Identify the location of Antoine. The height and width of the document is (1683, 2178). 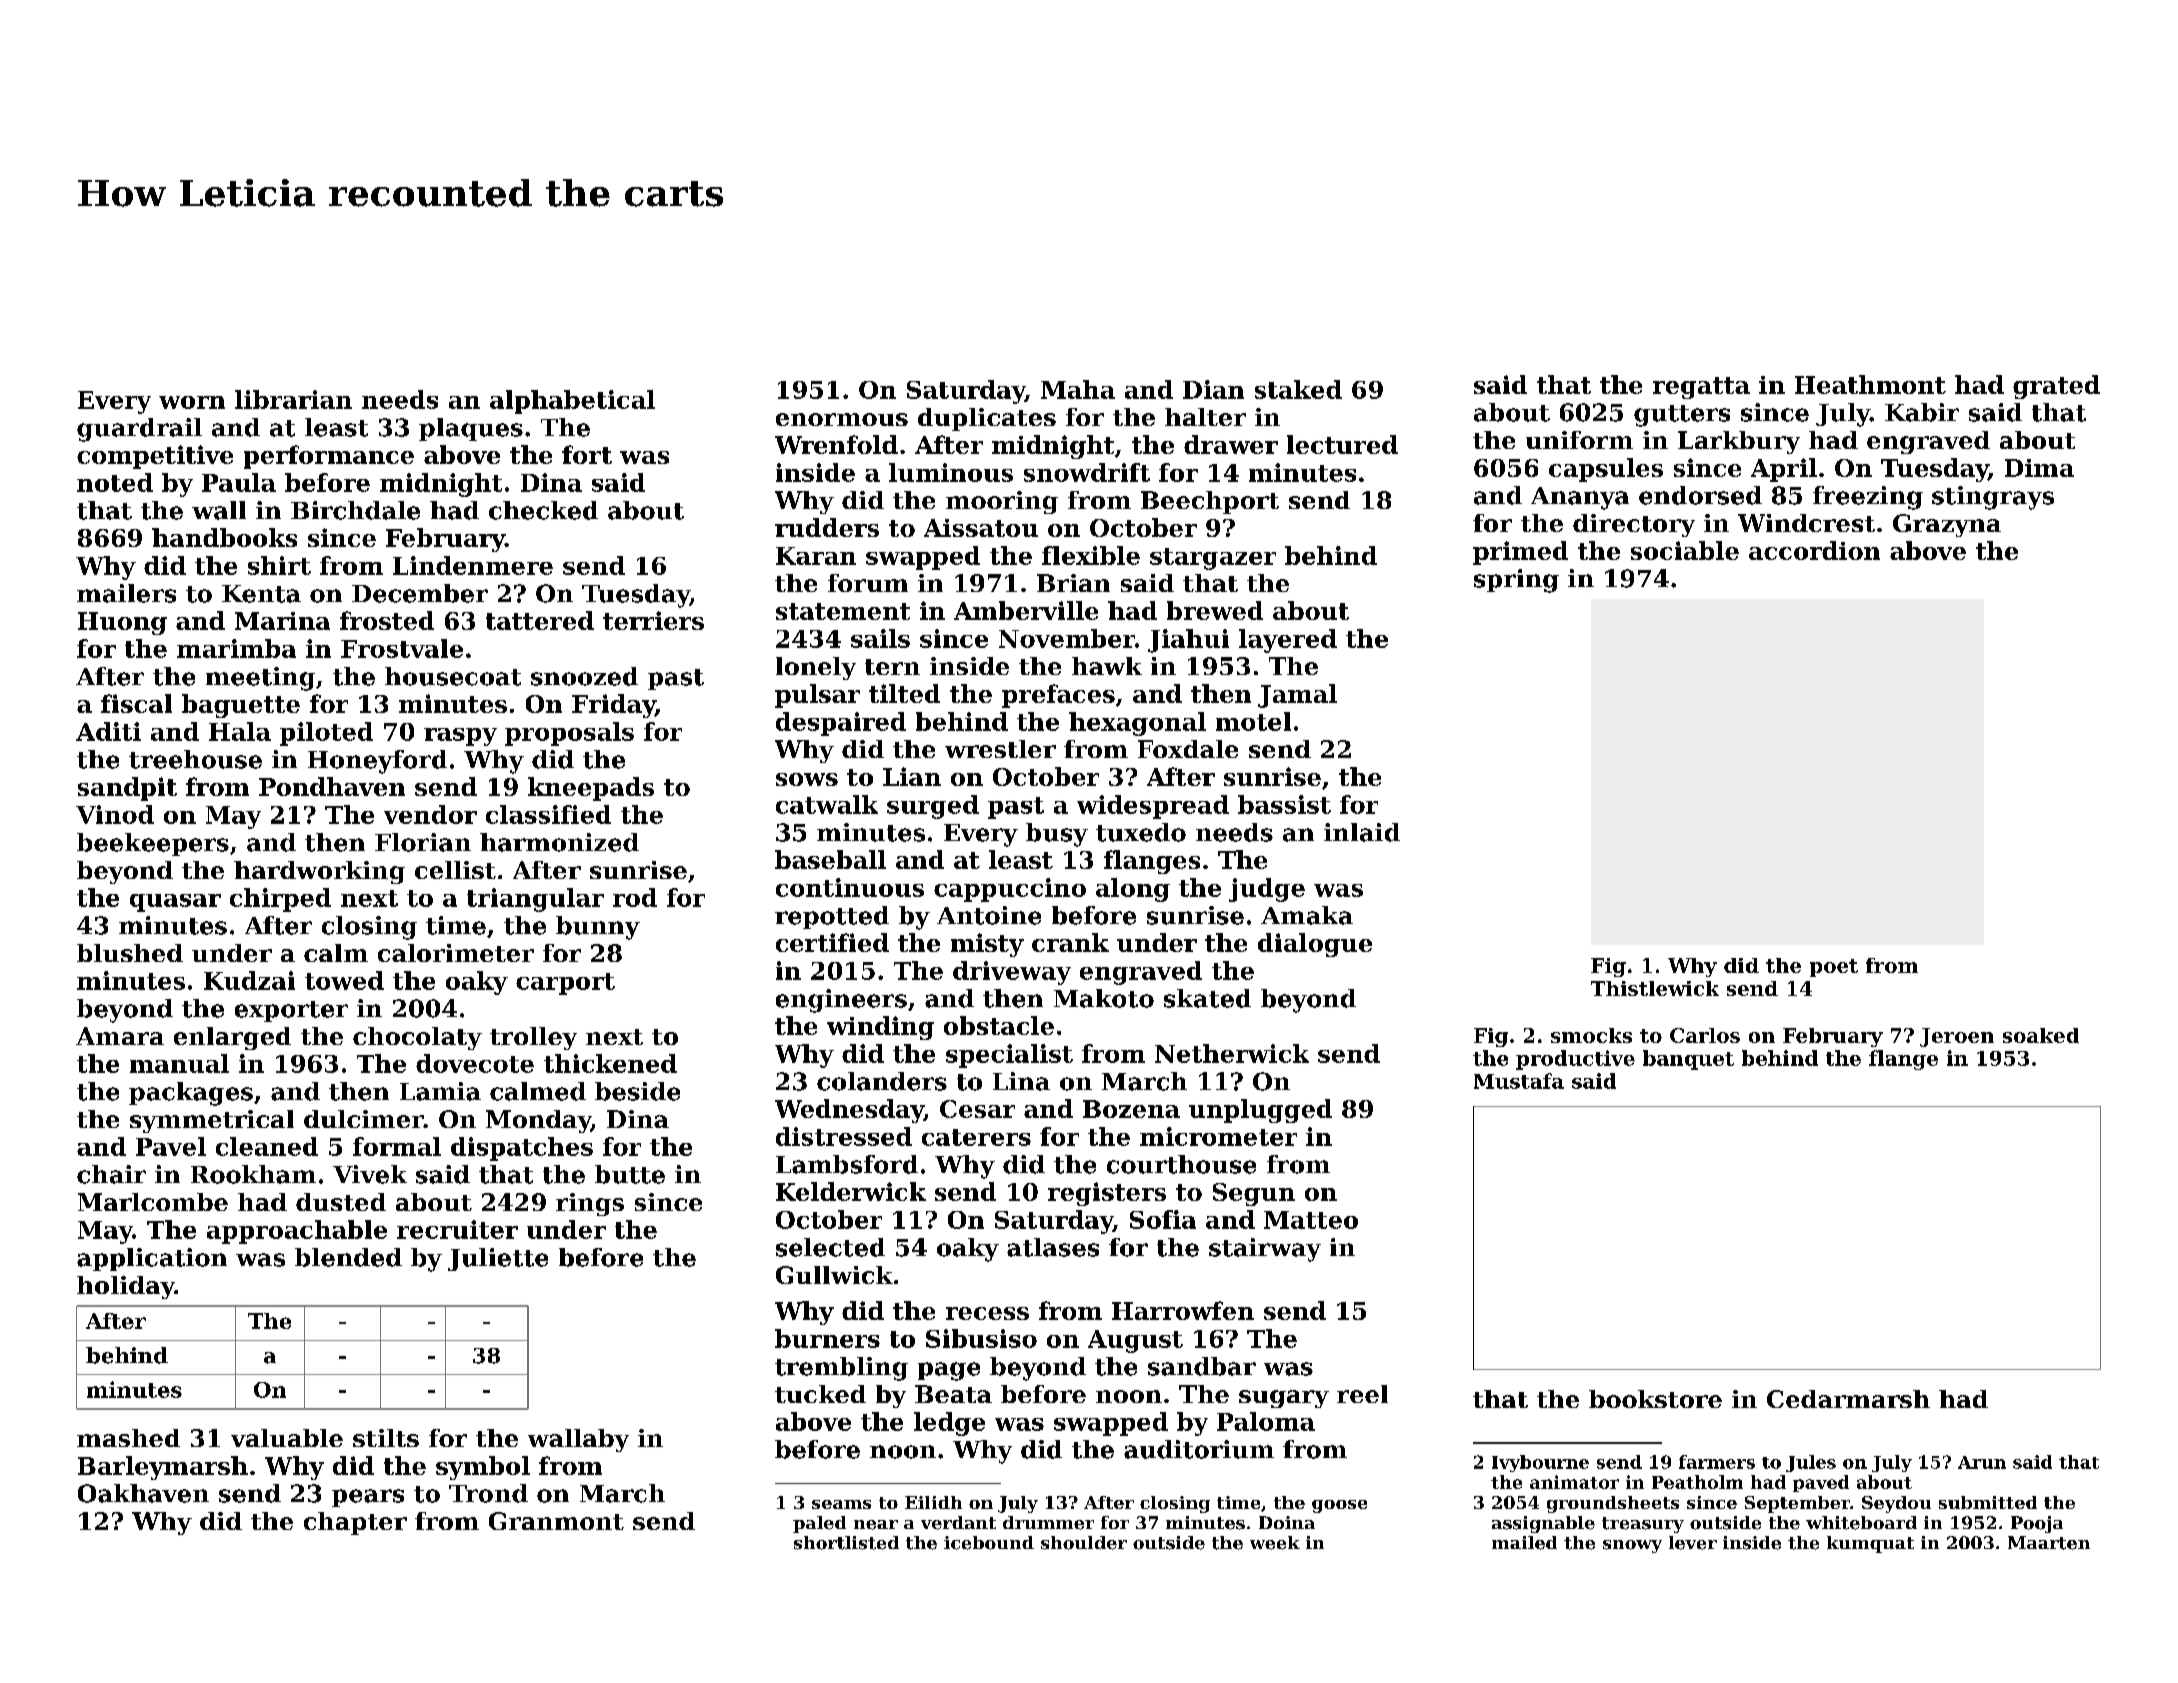
(989, 915).
